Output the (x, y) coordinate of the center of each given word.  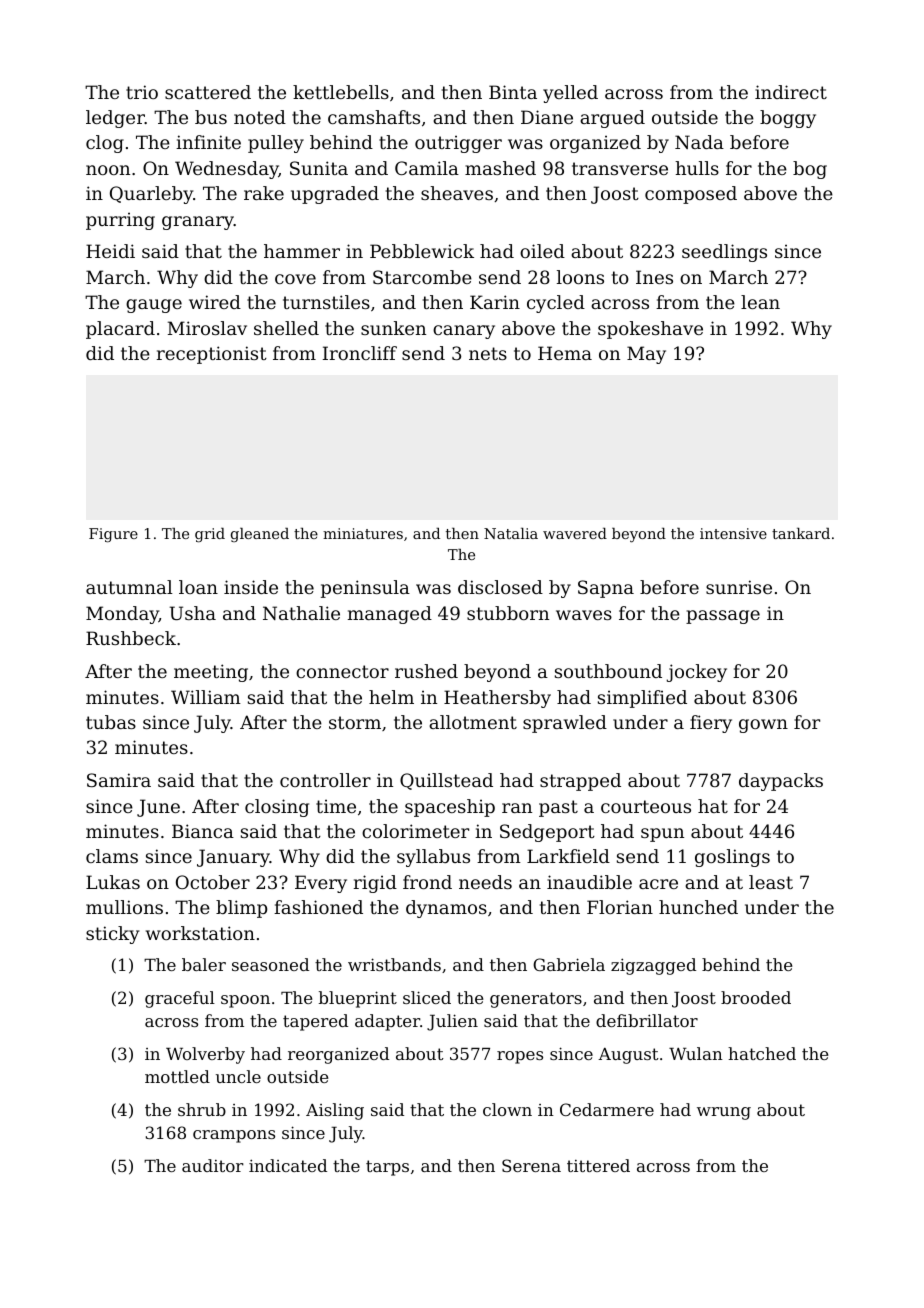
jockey (696, 673)
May (646, 355)
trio (142, 92)
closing (277, 808)
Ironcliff (360, 353)
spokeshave (650, 330)
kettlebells (341, 92)
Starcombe (422, 277)
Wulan (696, 1053)
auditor (213, 1165)
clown (507, 1109)
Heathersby (497, 699)
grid (210, 535)
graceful (180, 999)
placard (120, 330)
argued (612, 119)
